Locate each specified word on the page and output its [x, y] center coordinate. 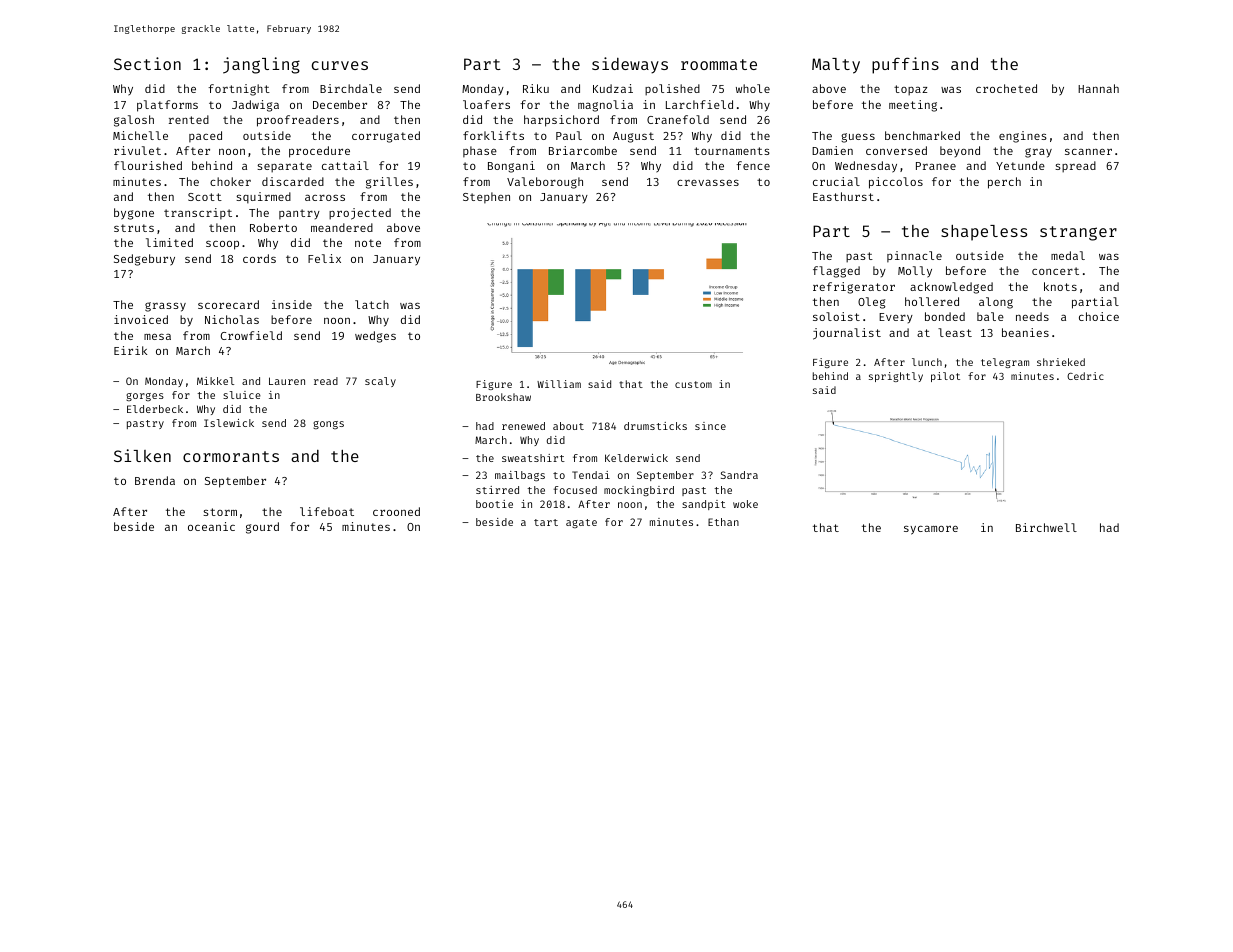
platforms [167, 106]
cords [259, 258]
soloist [836, 316]
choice [1099, 316]
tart [546, 522]
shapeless [984, 233]
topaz [910, 90]
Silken [142, 455]
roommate [719, 64]
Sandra [739, 475]
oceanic [211, 526]
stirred [497, 490]
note [368, 243]
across [325, 197]
